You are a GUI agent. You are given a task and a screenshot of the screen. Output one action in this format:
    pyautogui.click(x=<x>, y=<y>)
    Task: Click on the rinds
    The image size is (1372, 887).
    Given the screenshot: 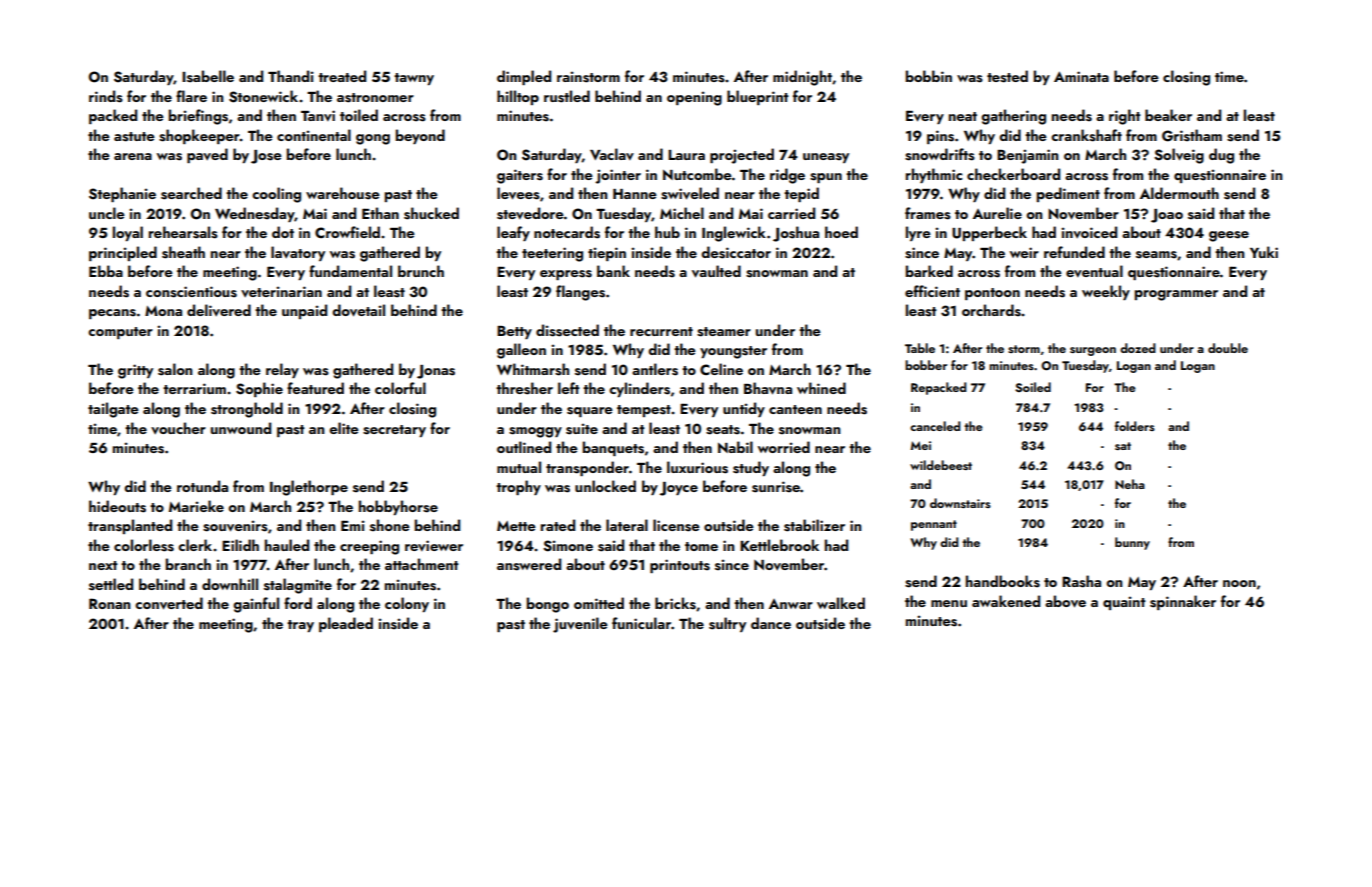 What is the action you would take?
    pyautogui.click(x=106, y=96)
